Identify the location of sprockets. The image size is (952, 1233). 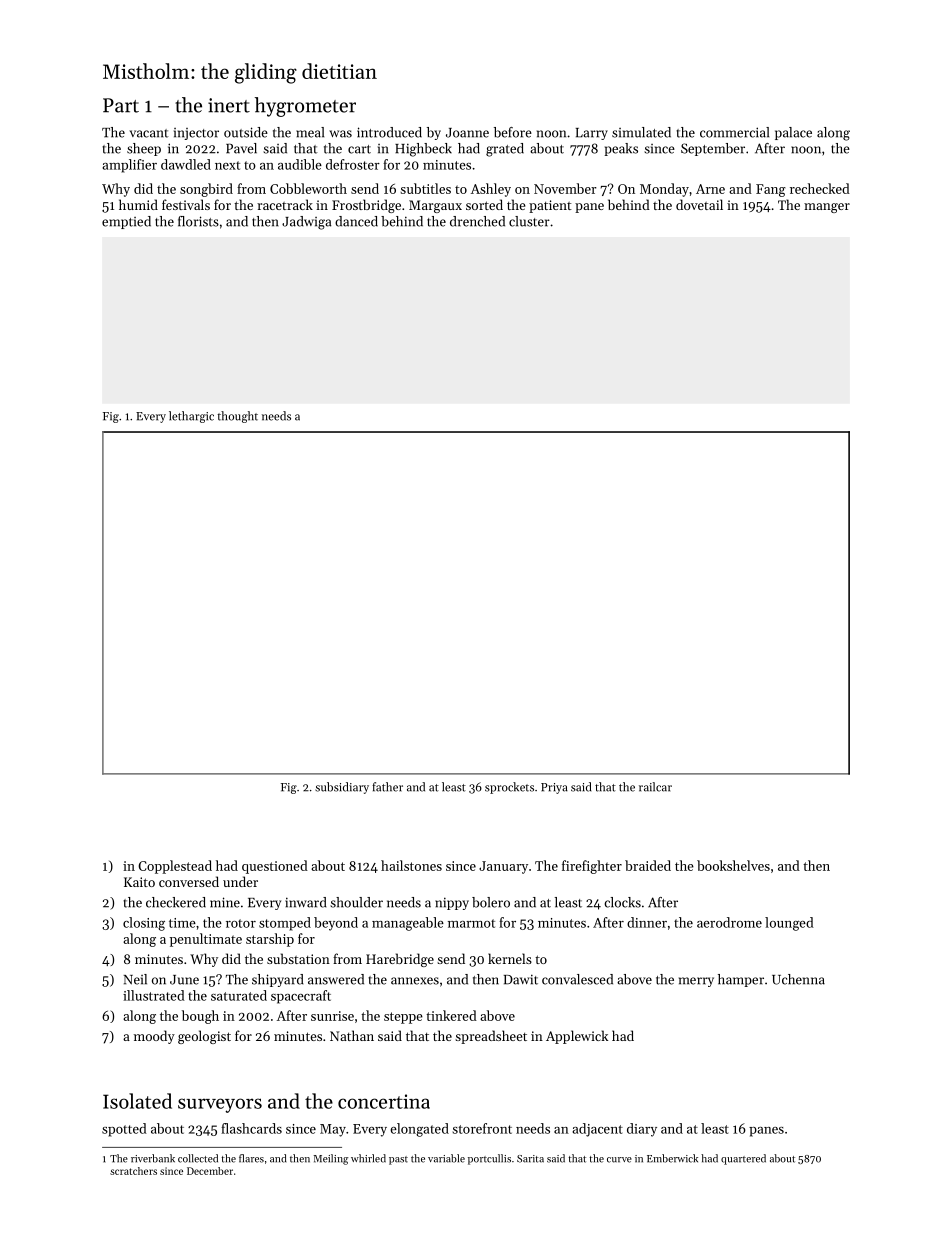
(509, 788).
